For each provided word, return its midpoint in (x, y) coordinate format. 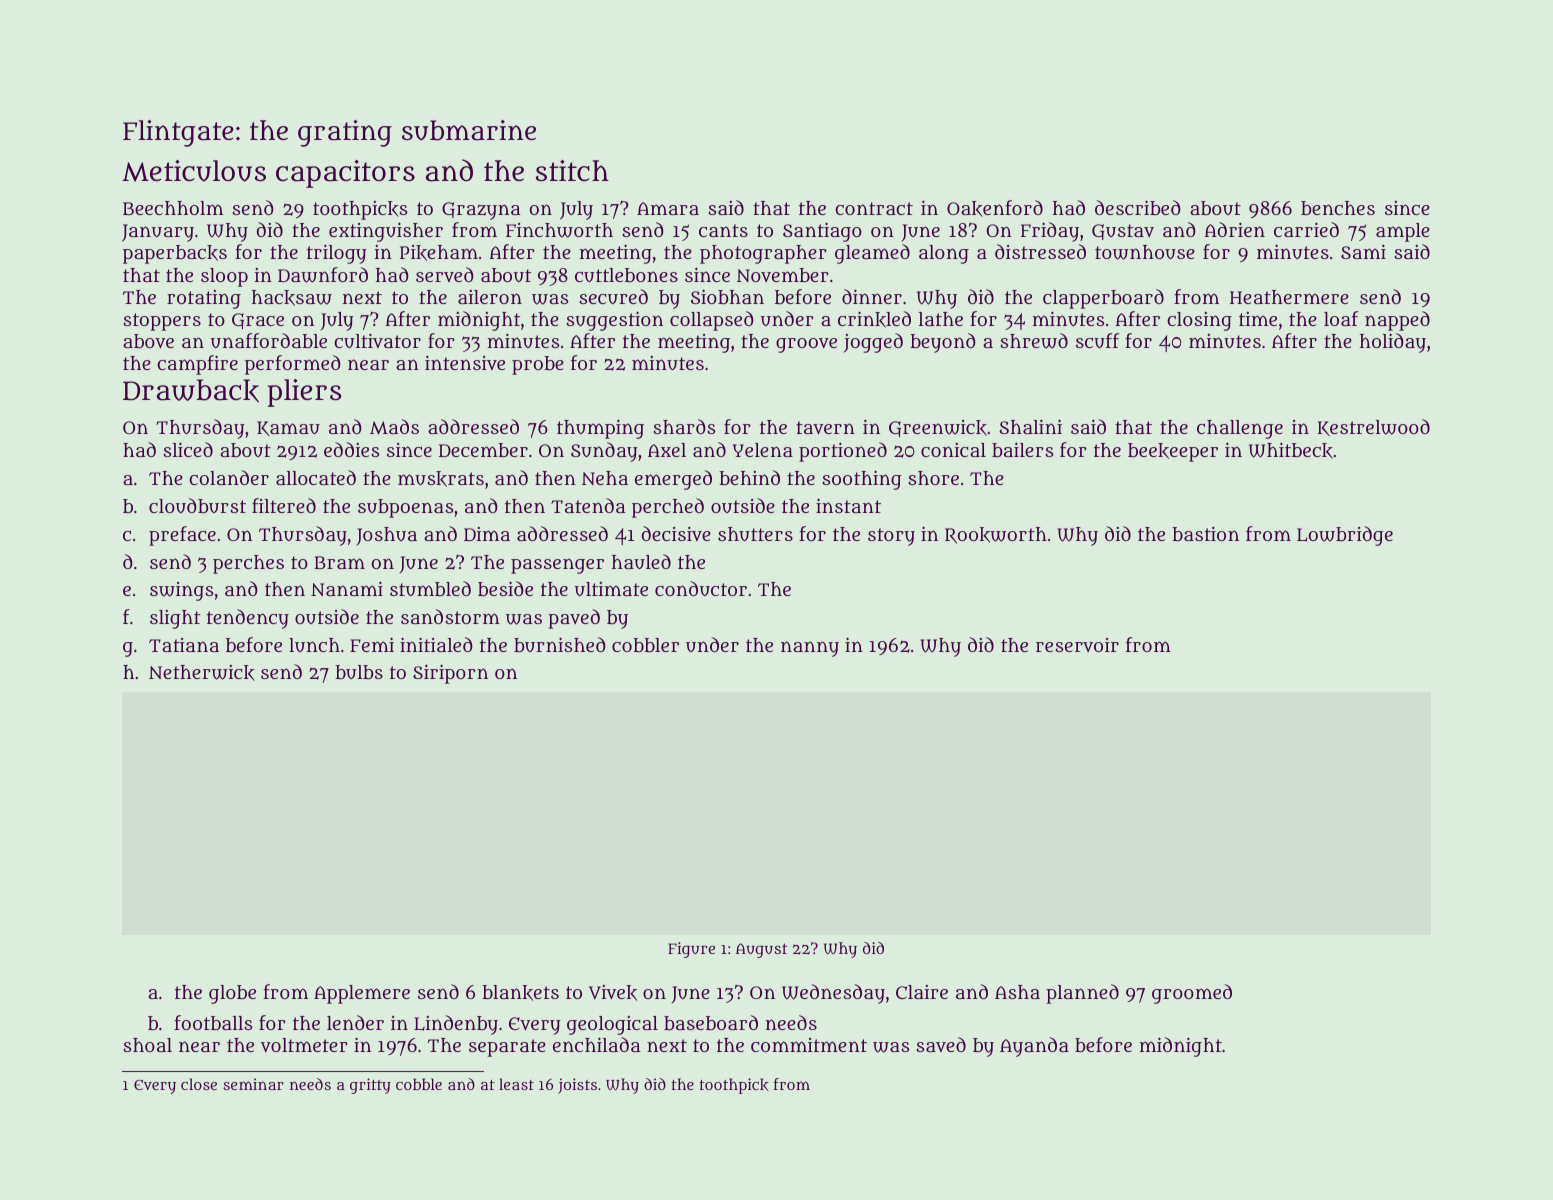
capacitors (345, 174)
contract (874, 208)
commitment (809, 1045)
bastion (1205, 533)
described (1138, 207)
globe (232, 994)
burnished (560, 644)
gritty (370, 1086)
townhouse (1145, 252)
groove (806, 345)
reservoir (1077, 645)
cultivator (377, 340)
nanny (810, 649)
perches (248, 564)
